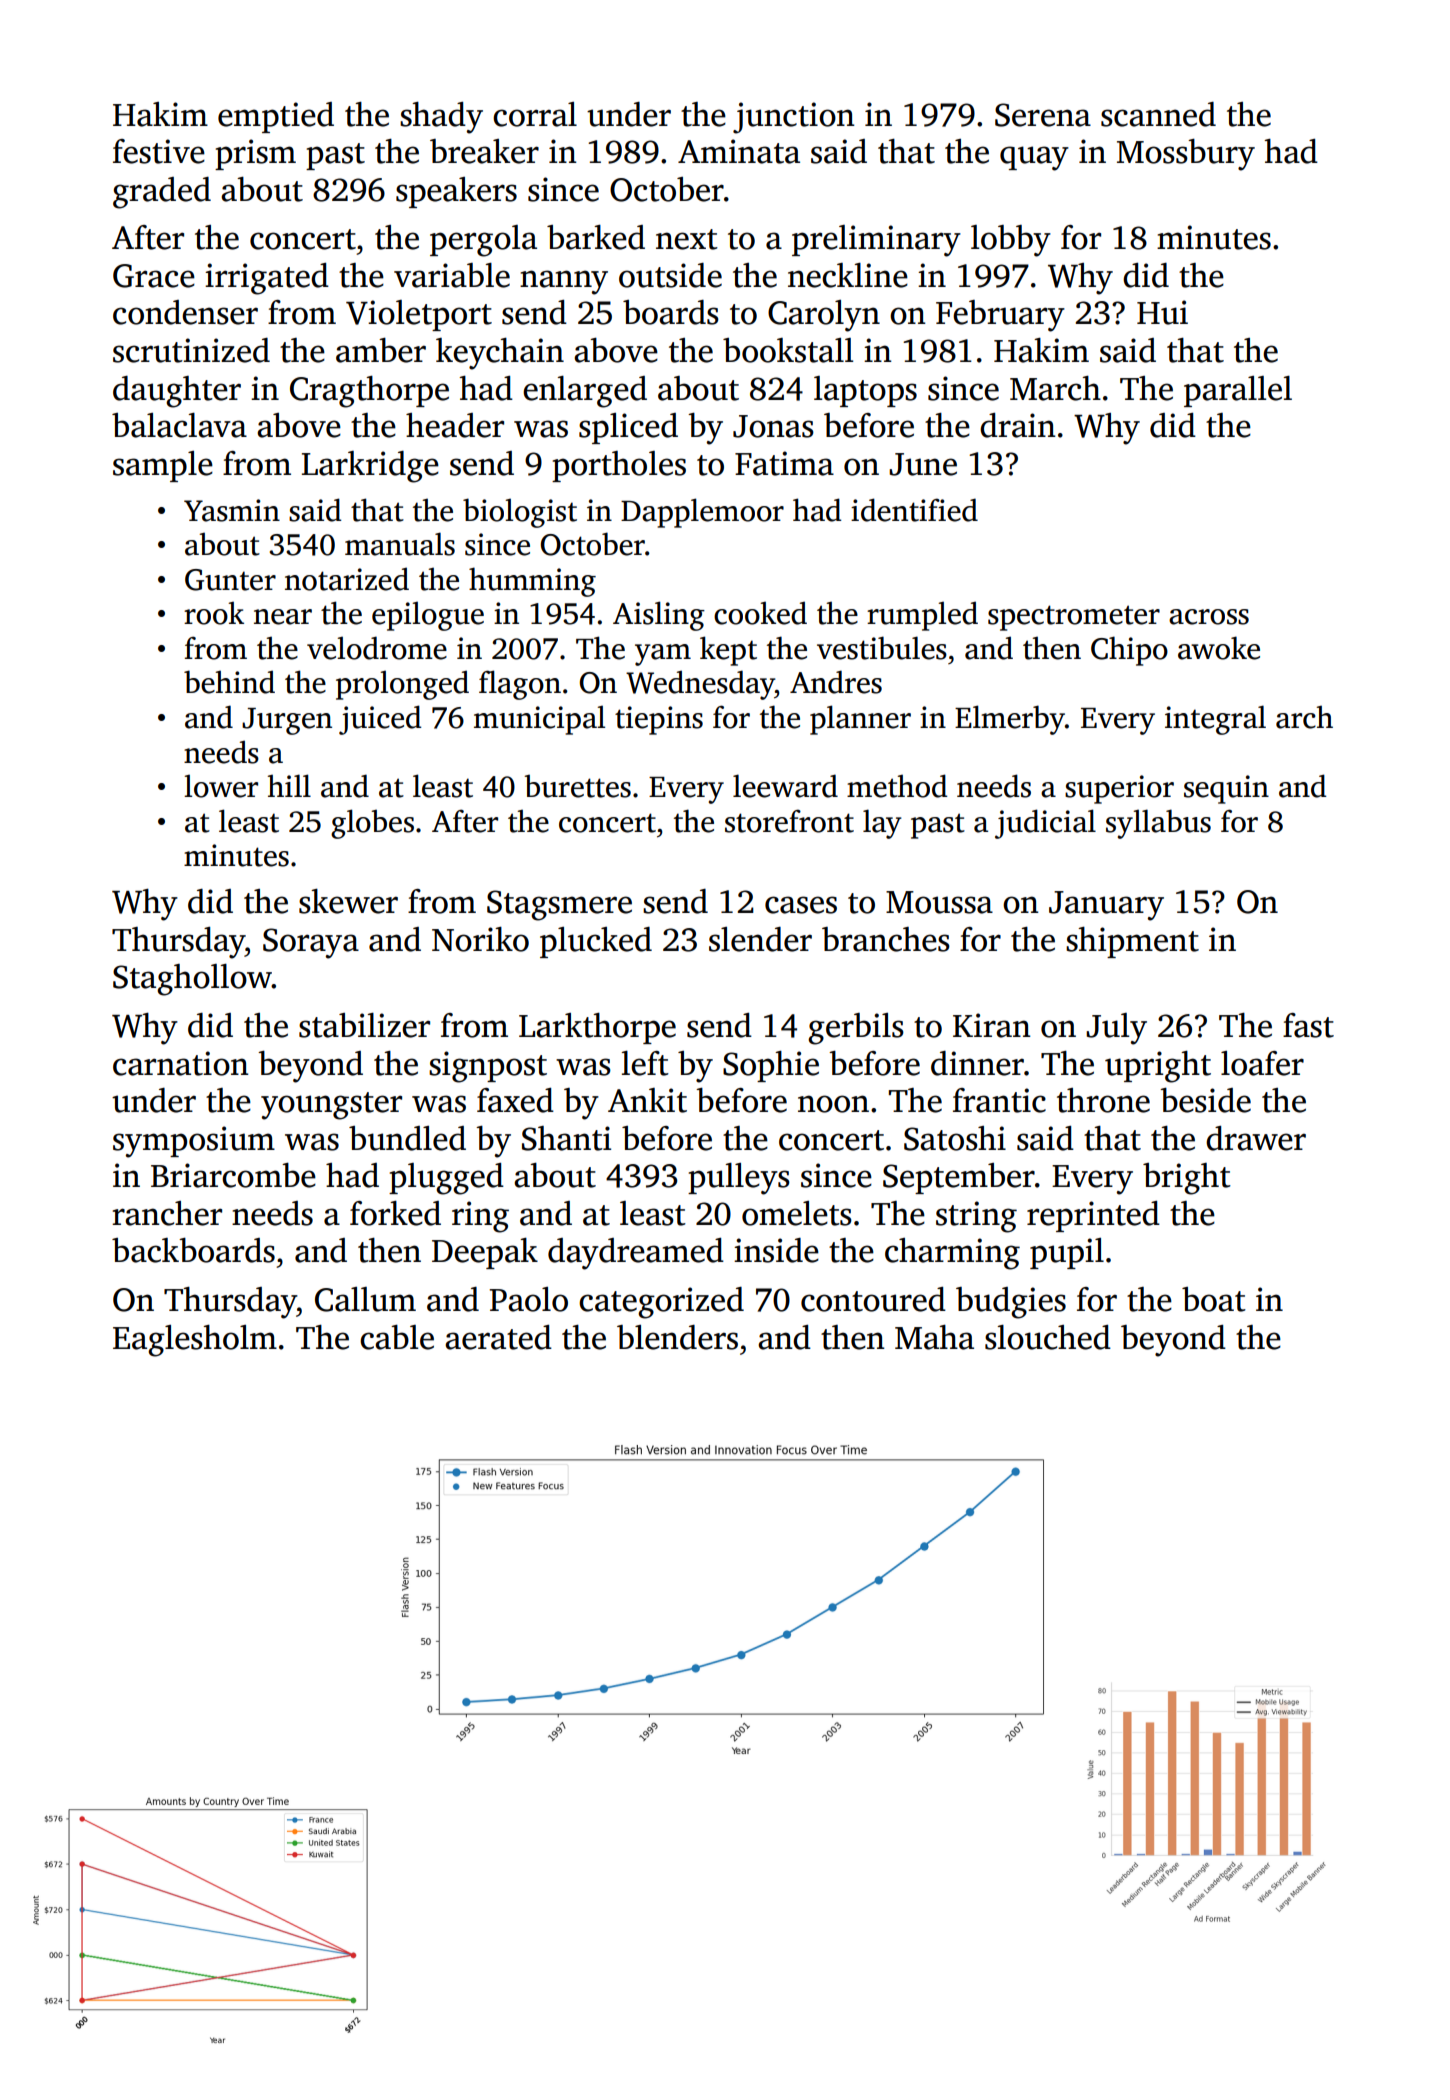  I want to click on Aminata, so click(739, 151).
